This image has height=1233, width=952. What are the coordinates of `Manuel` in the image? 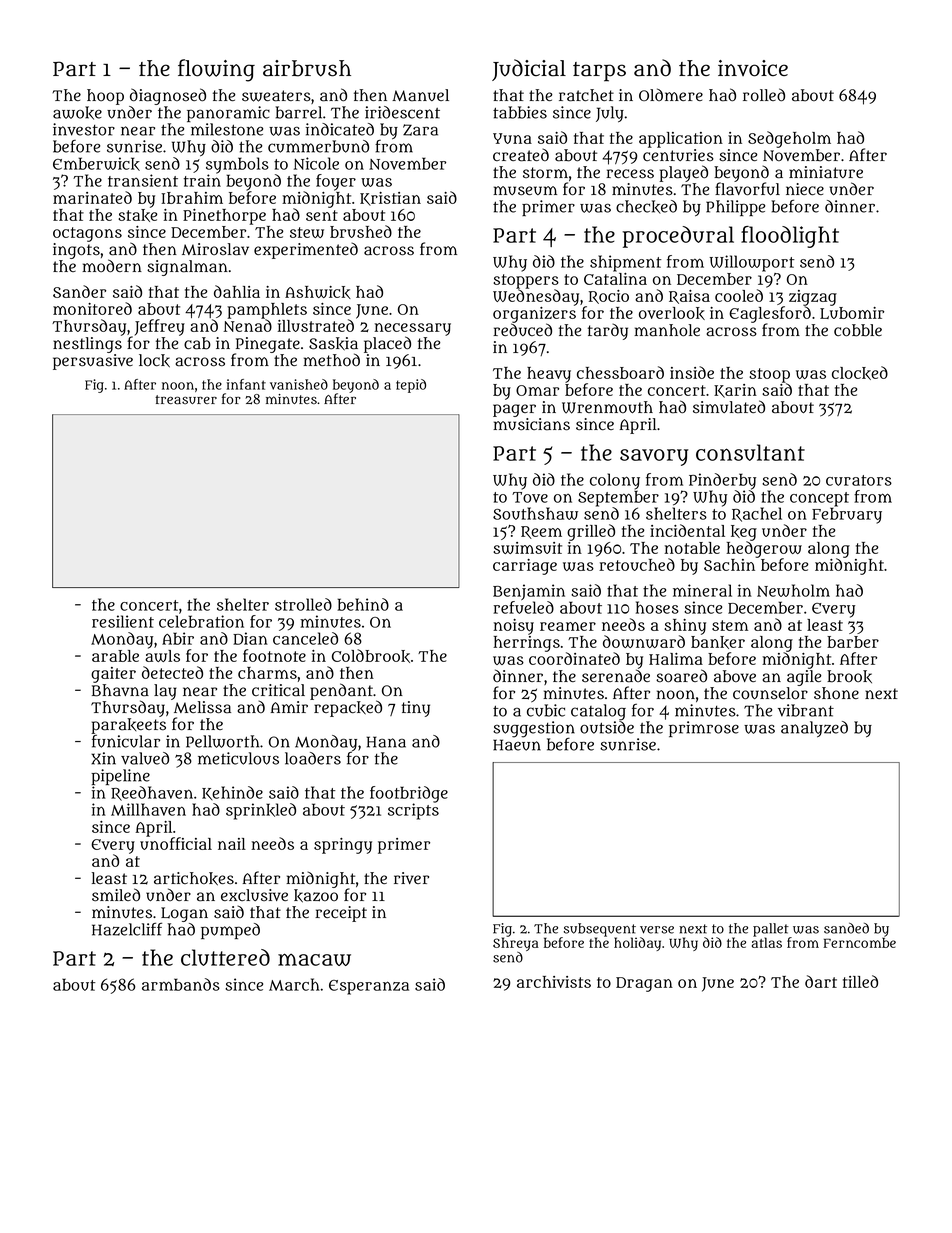 It's located at (420, 95).
